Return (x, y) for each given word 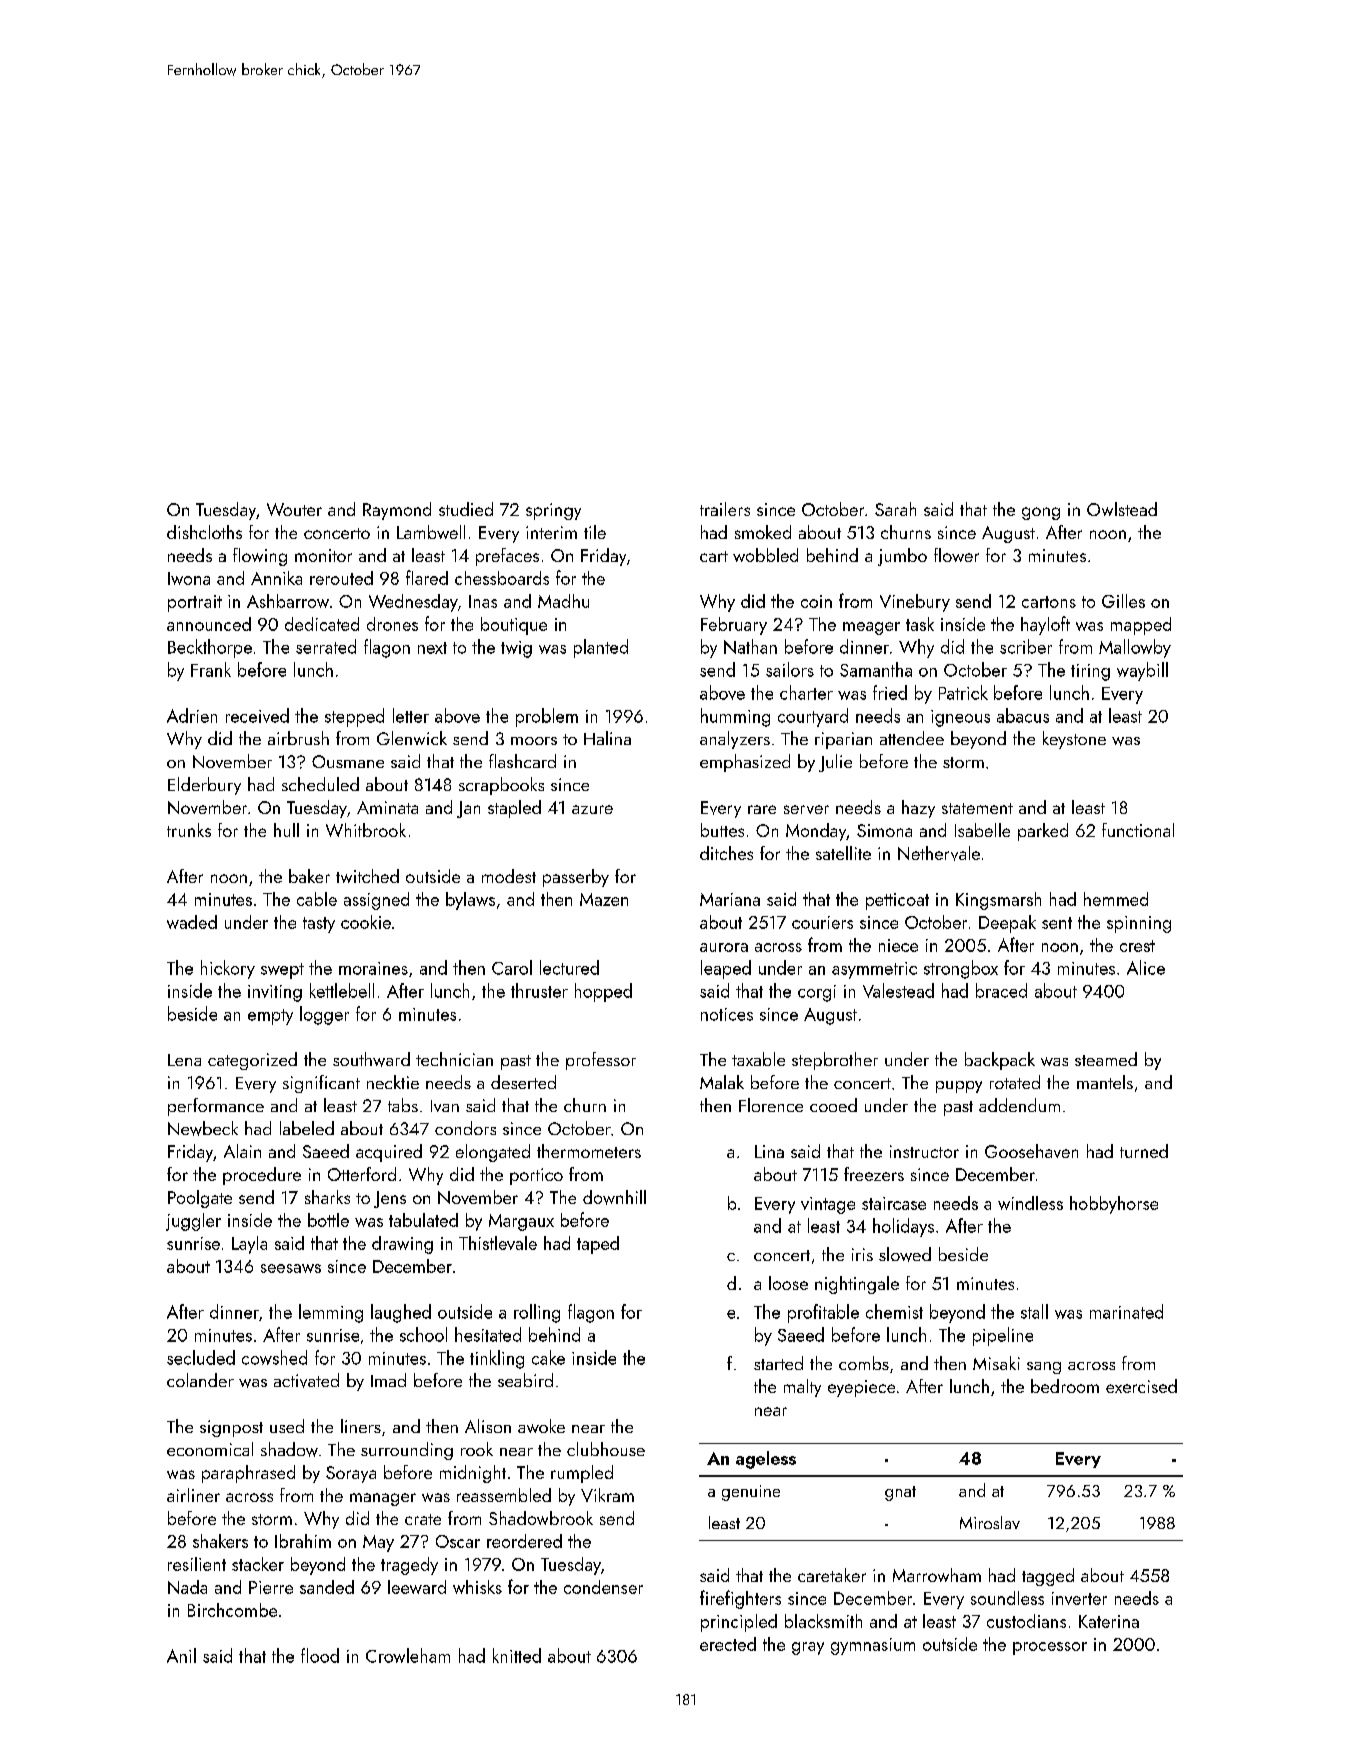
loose (788, 1283)
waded (192, 922)
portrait (195, 603)
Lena (184, 1060)
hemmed (1116, 899)
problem (547, 717)
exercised (1141, 1386)
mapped (1141, 626)
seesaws (291, 1268)
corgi (817, 993)
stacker (258, 1564)
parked (1043, 832)
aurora (724, 947)
